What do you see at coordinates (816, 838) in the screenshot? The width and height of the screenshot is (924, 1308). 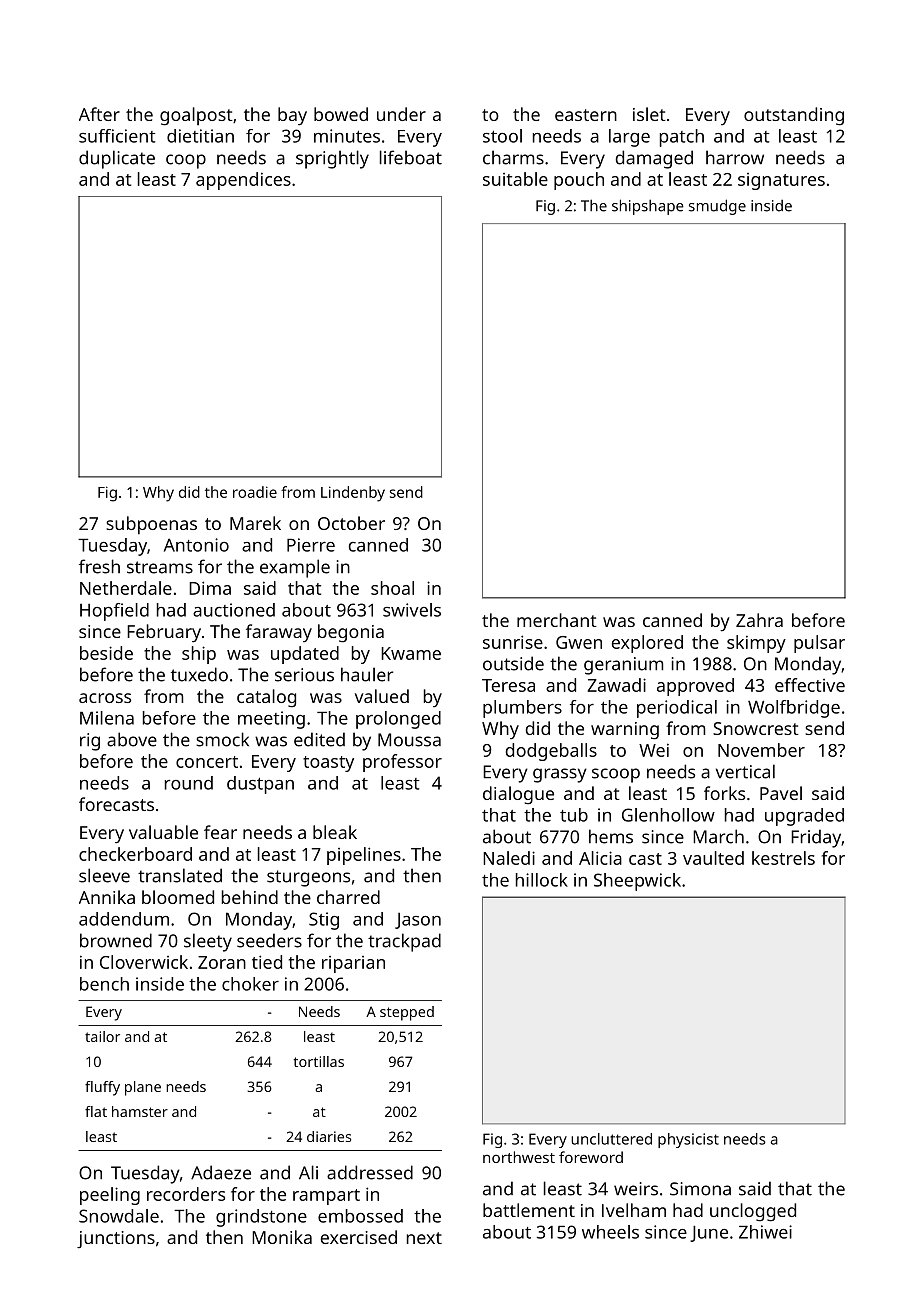 I see `Friday` at bounding box center [816, 838].
